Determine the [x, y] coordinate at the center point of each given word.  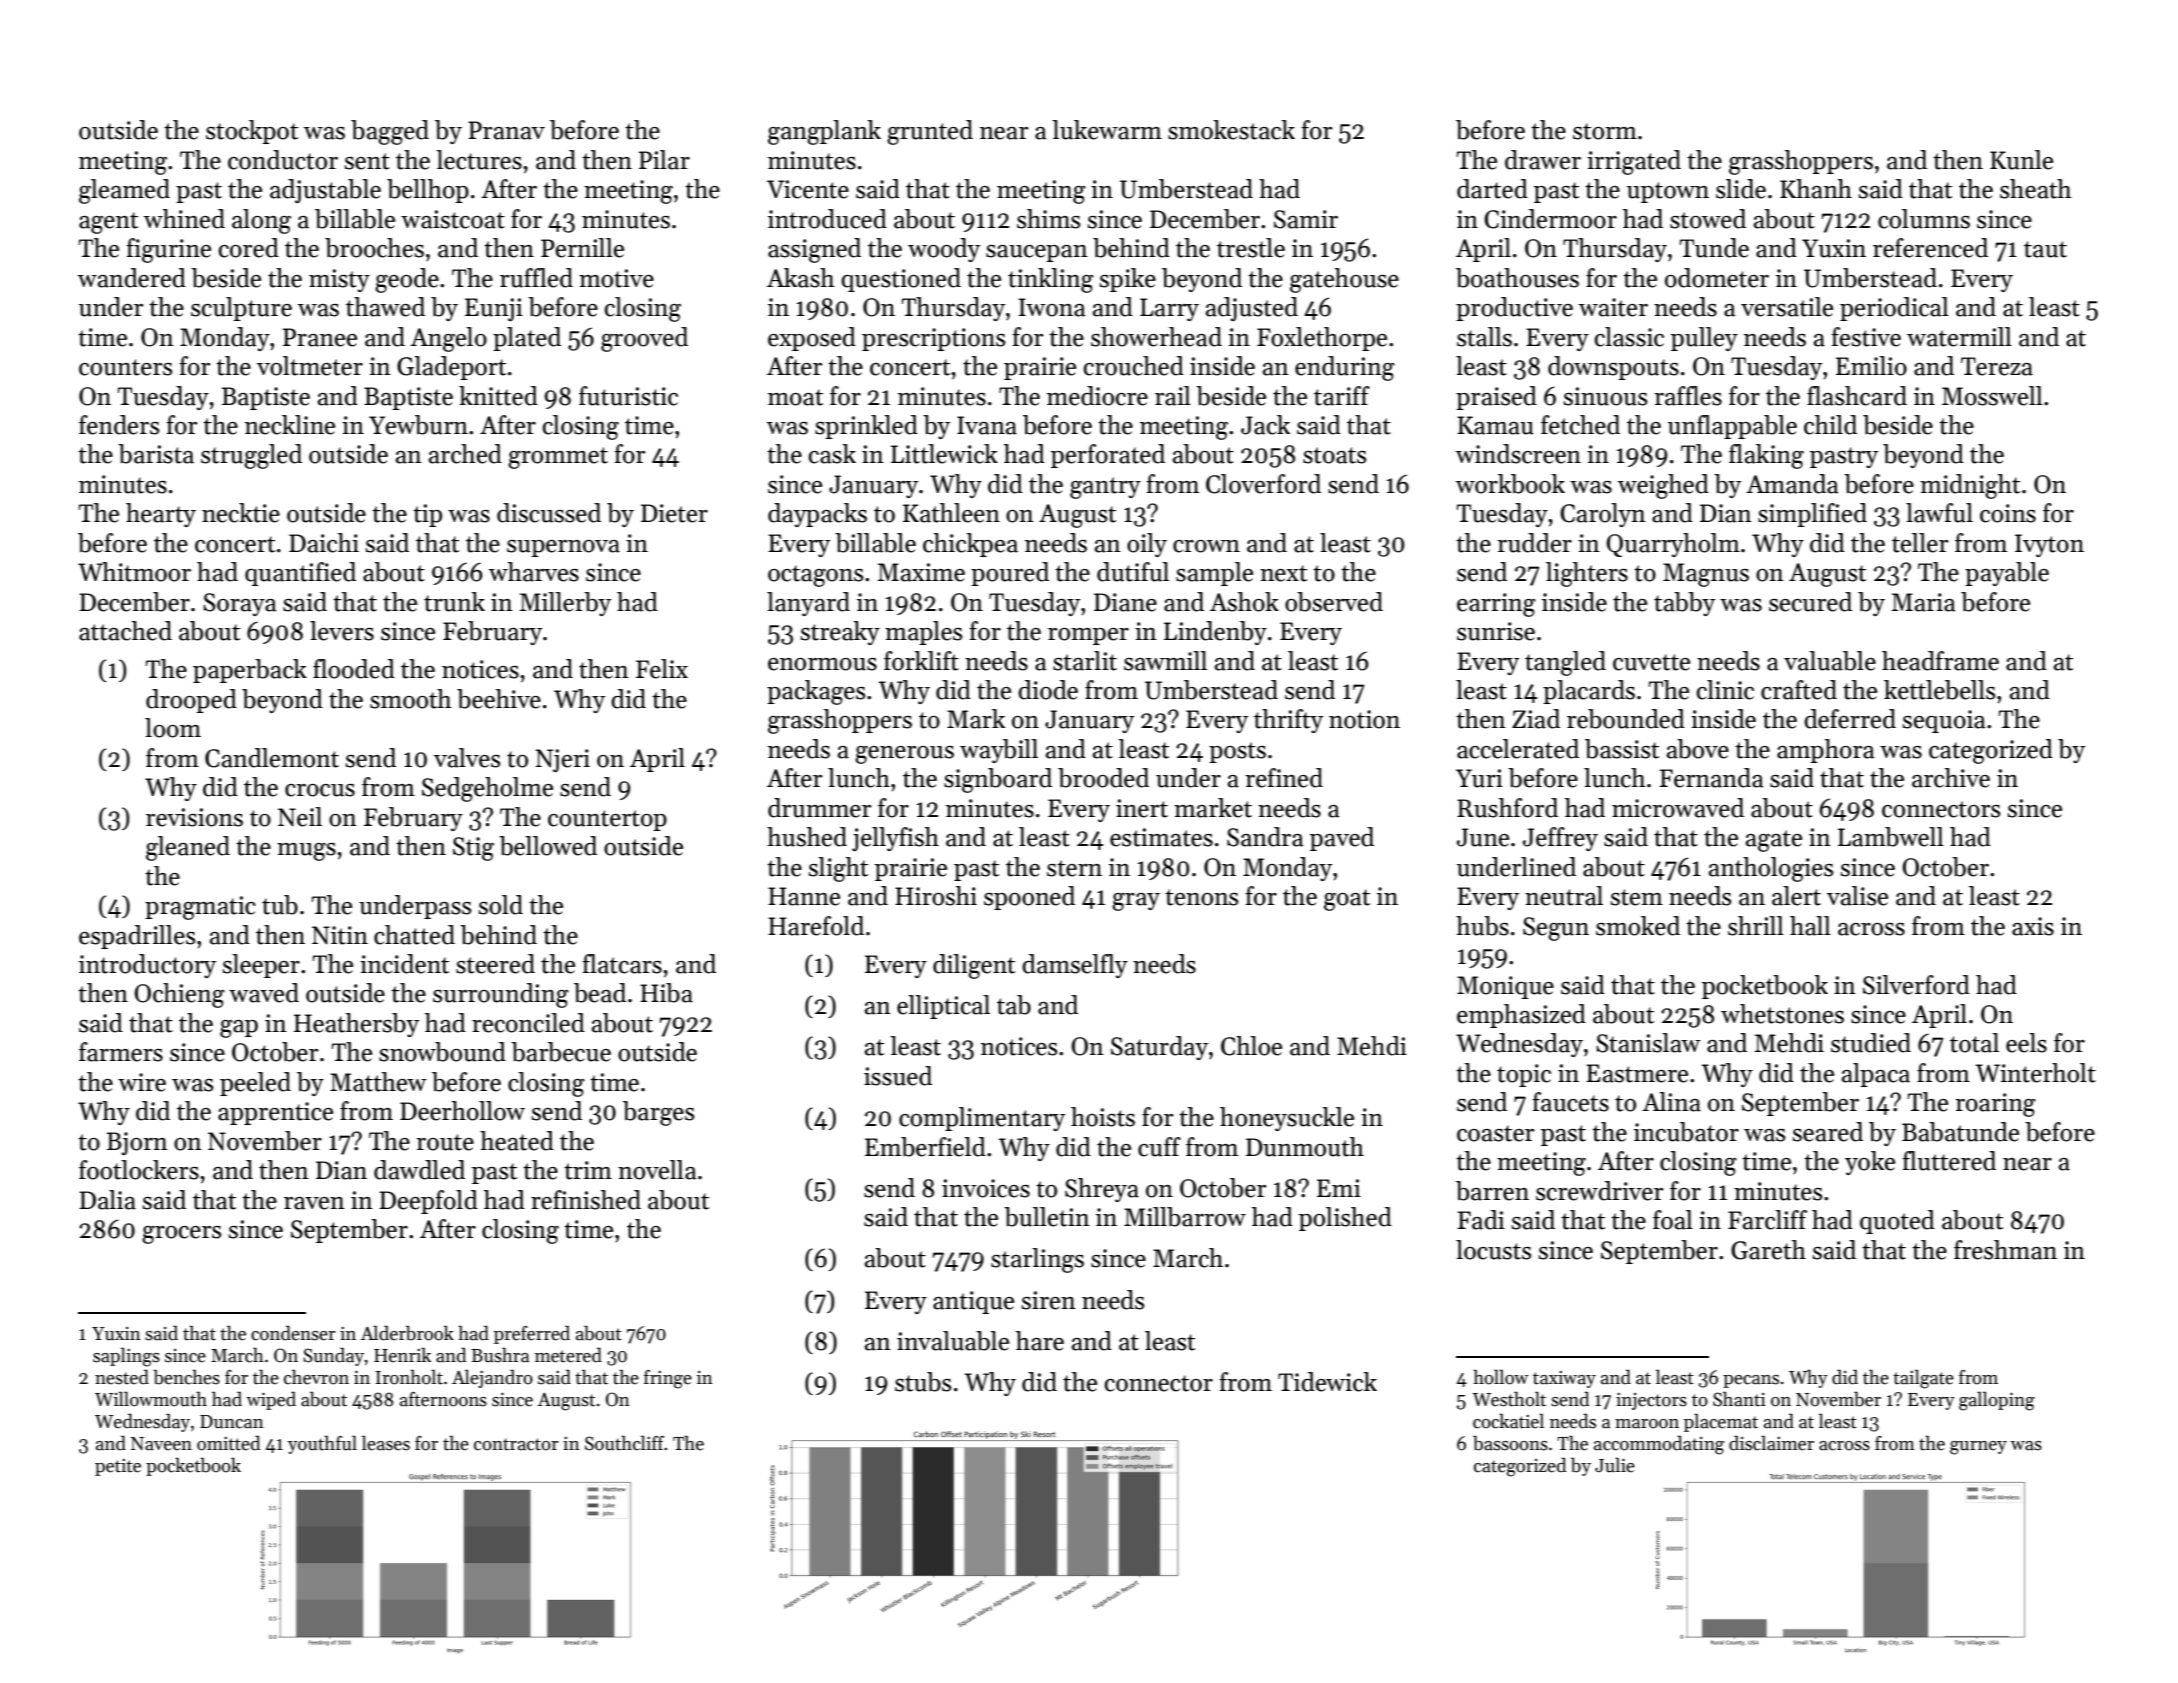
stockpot [252, 132]
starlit [1085, 661]
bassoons [1510, 1443]
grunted [930, 132]
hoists [1103, 1117]
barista [156, 454]
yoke [1870, 1163]
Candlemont [272, 758]
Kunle [2021, 160]
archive [1951, 778]
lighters [1587, 574]
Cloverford [1263, 484]
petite [118, 1467]
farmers [121, 1052]
